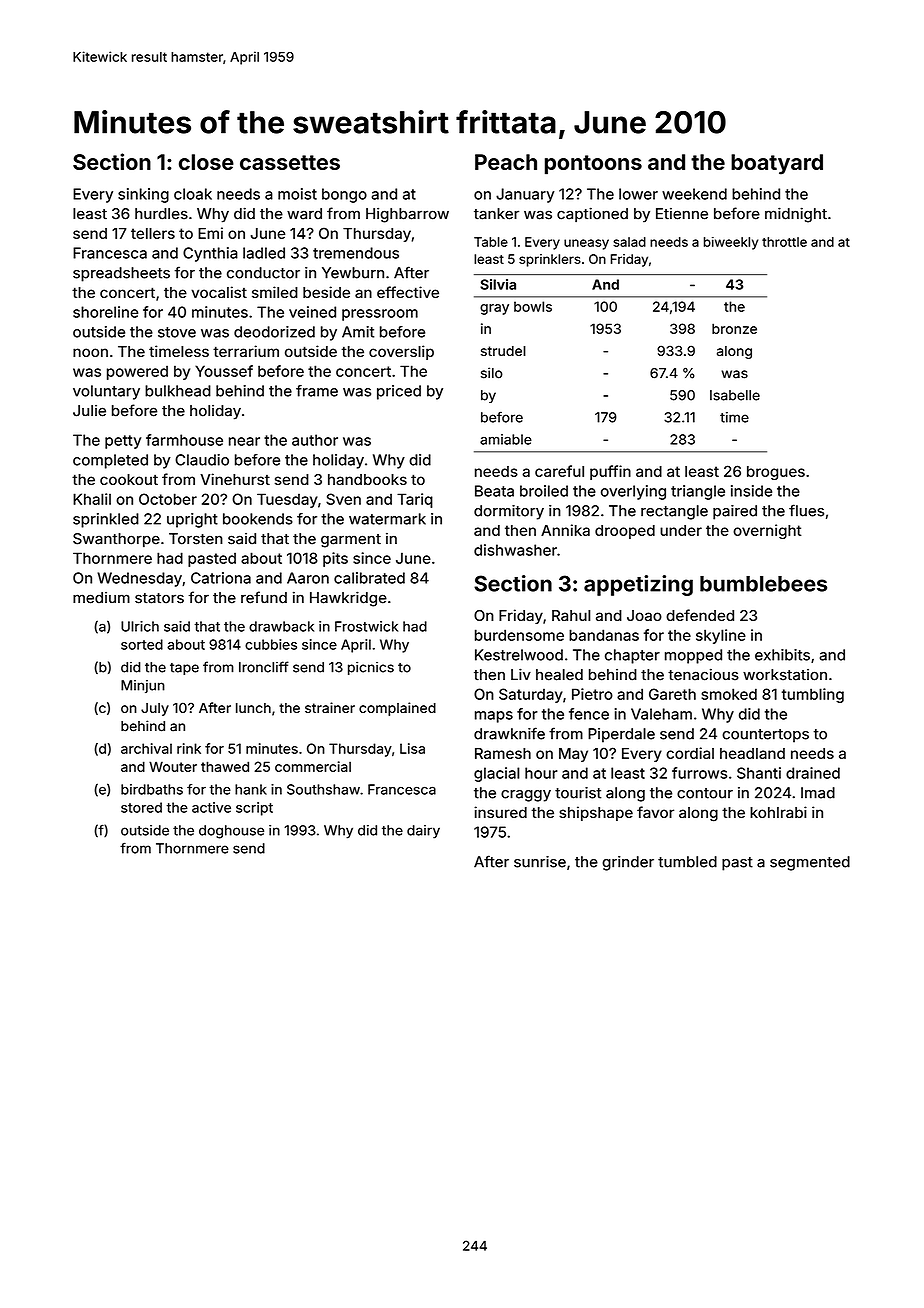  Describe the element at coordinates (408, 292) in the page. I see `effective` at that location.
